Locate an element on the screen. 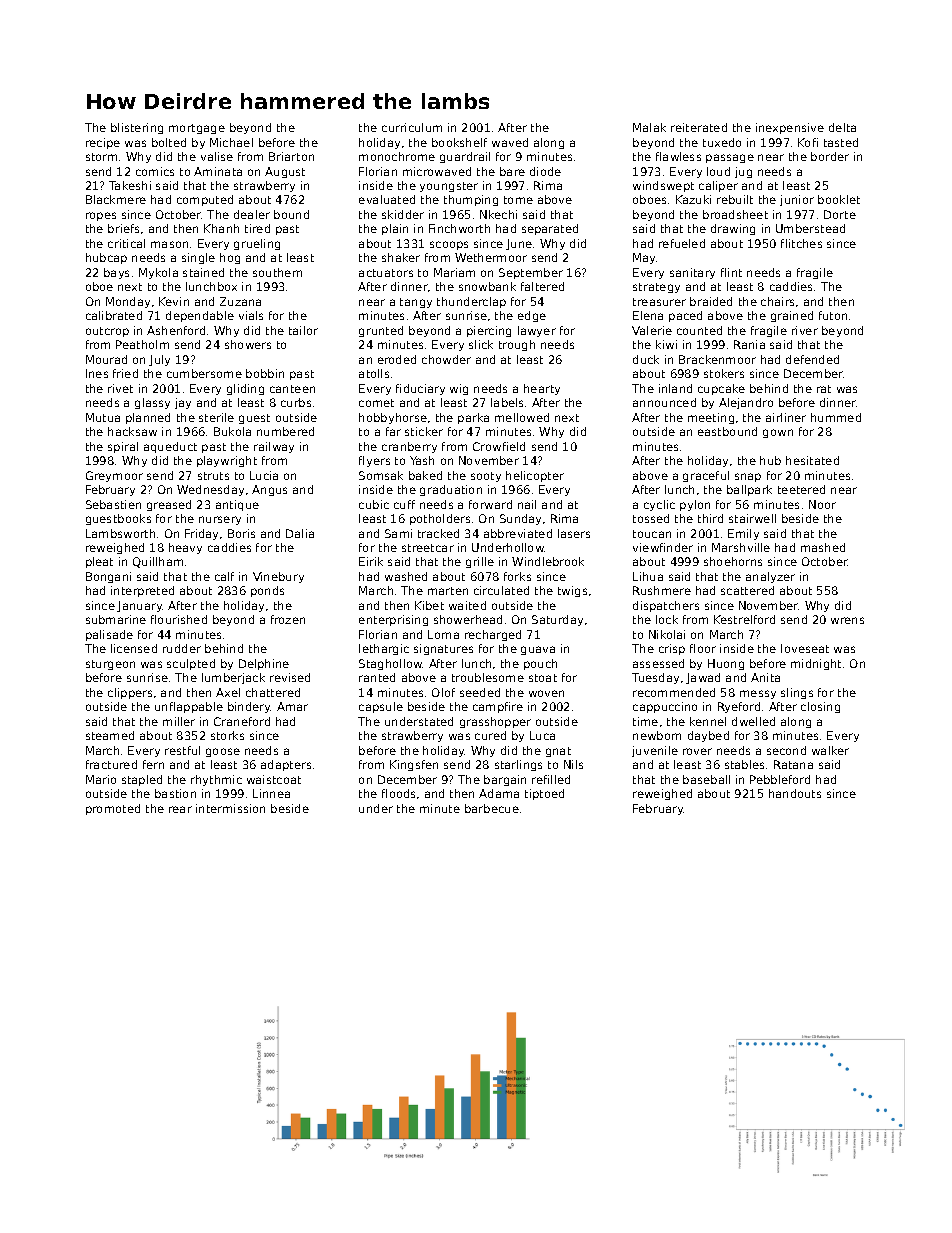 The width and height of the screenshot is (952, 1233). Alejandro is located at coordinates (746, 403).
